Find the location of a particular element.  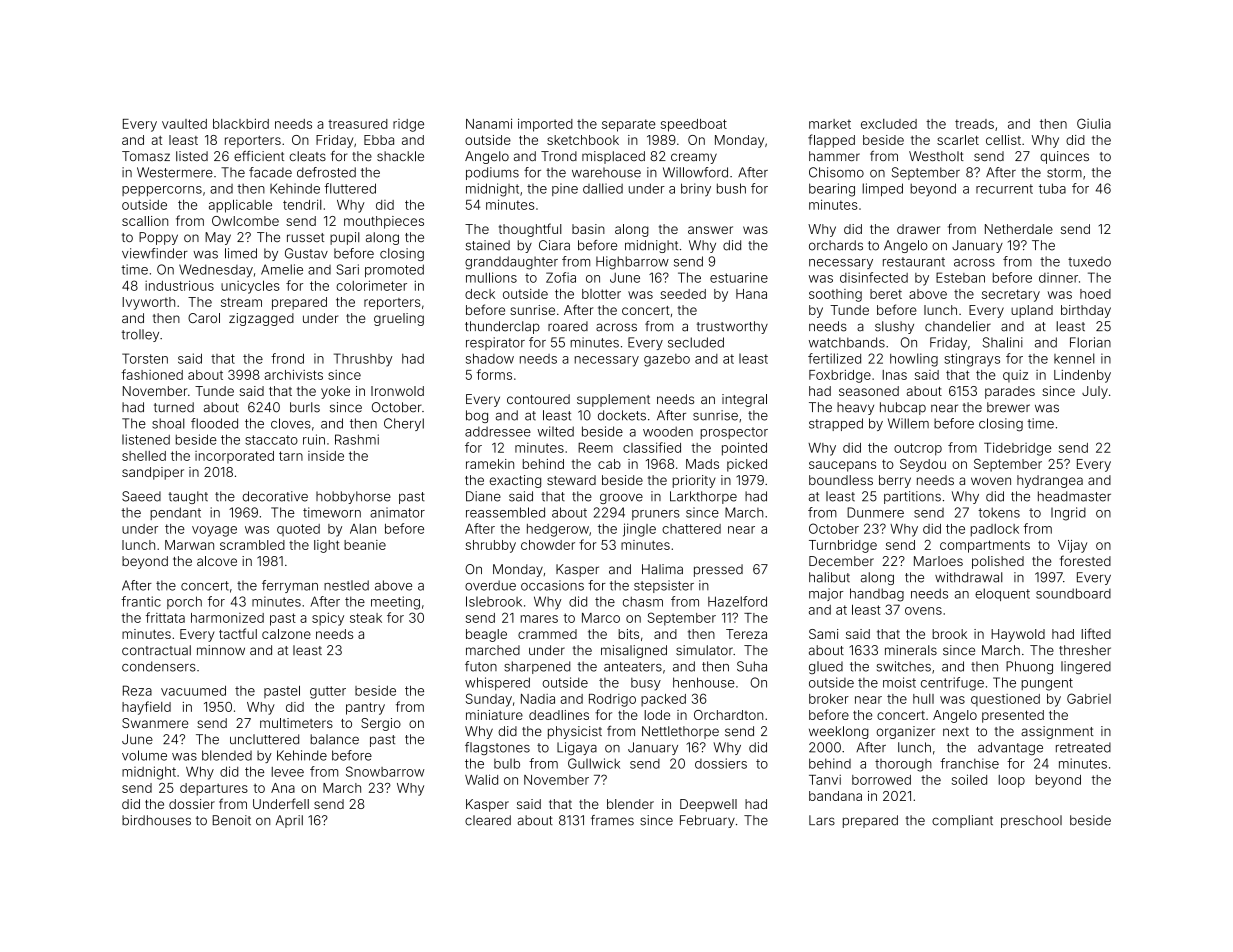

compliant is located at coordinates (962, 821).
